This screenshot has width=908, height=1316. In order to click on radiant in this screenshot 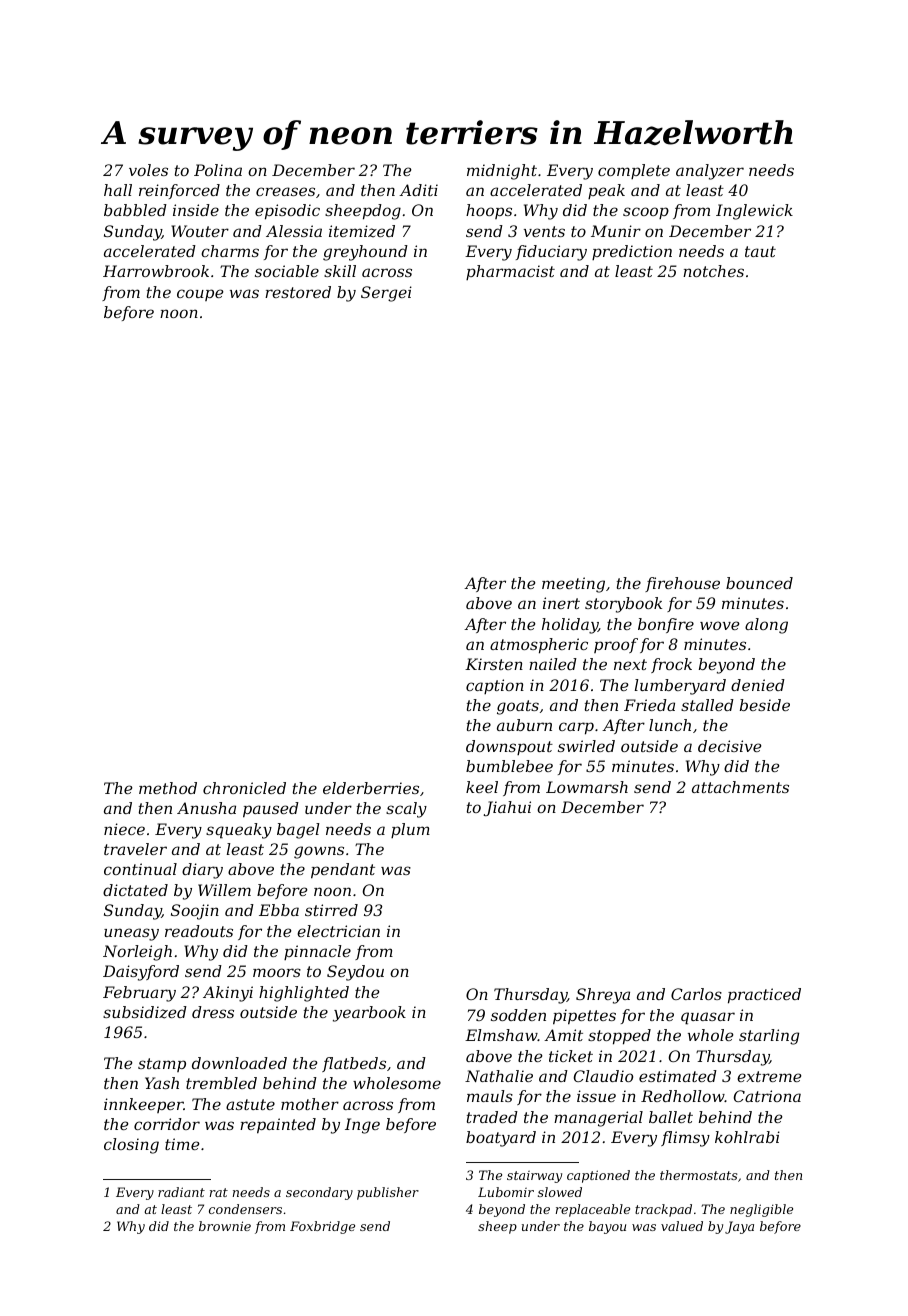, I will do `click(181, 1192)`.
